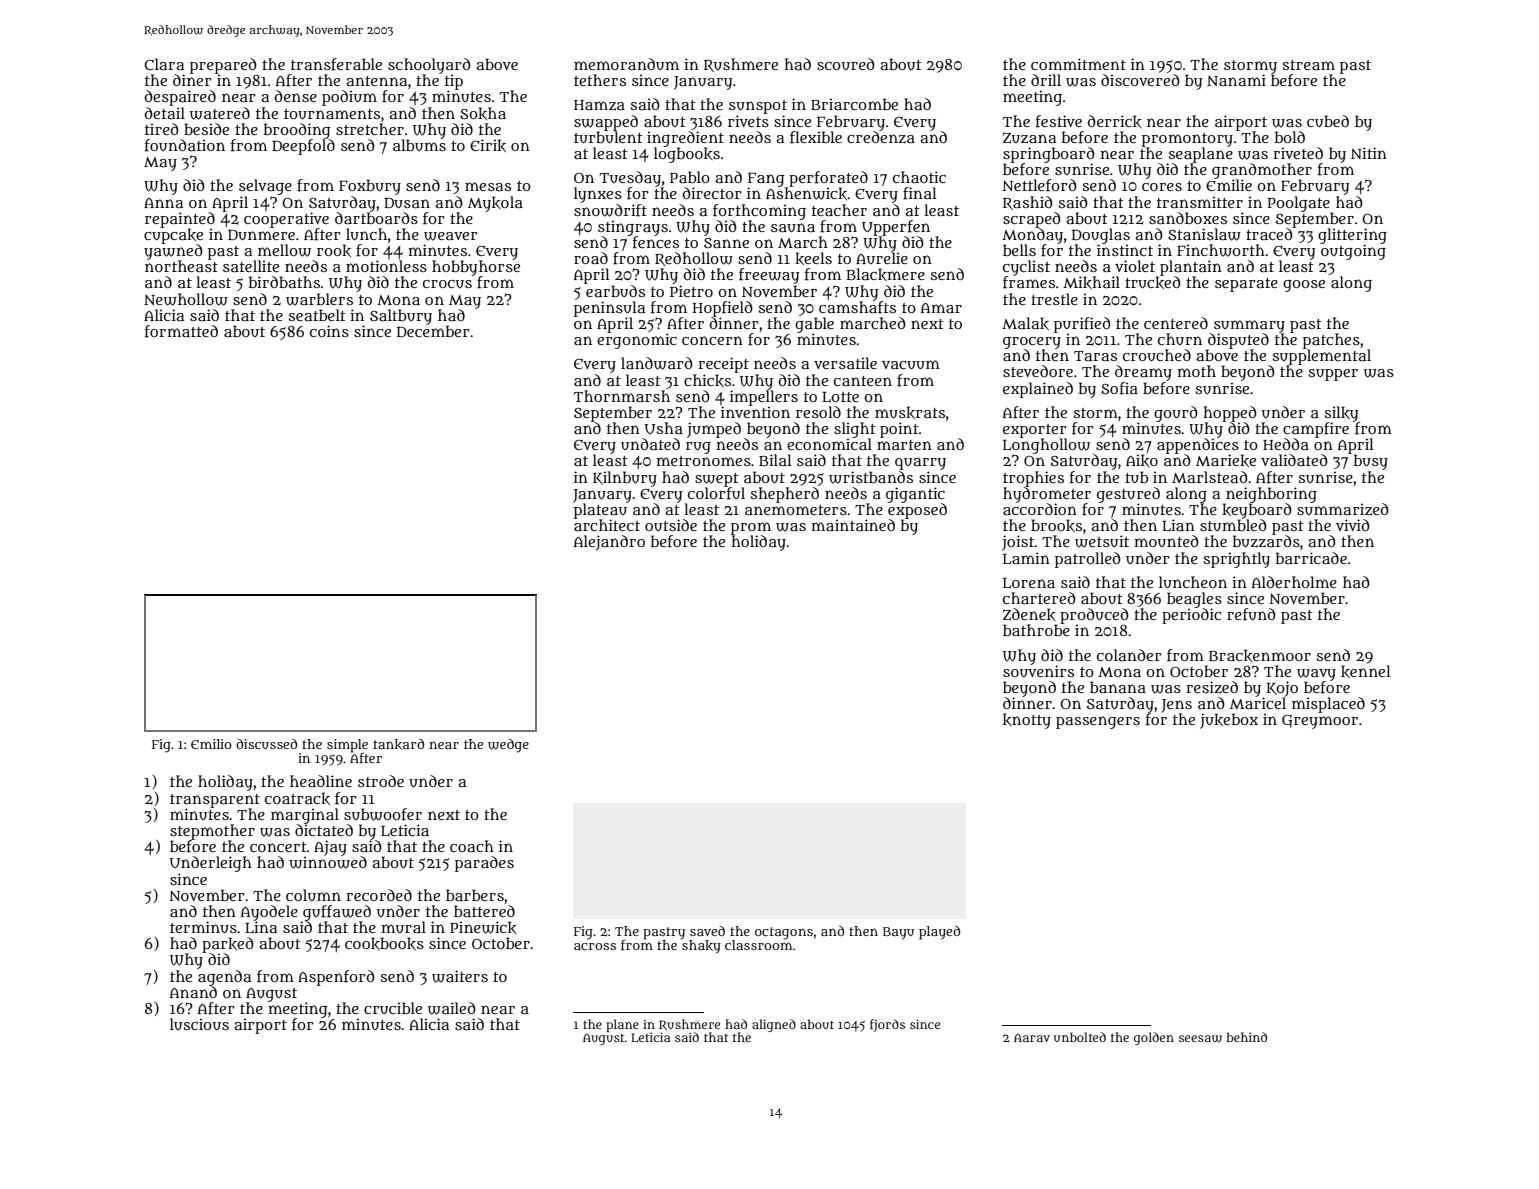 This image has height=1189, width=1539. What do you see at coordinates (784, 933) in the image?
I see `octagons` at bounding box center [784, 933].
